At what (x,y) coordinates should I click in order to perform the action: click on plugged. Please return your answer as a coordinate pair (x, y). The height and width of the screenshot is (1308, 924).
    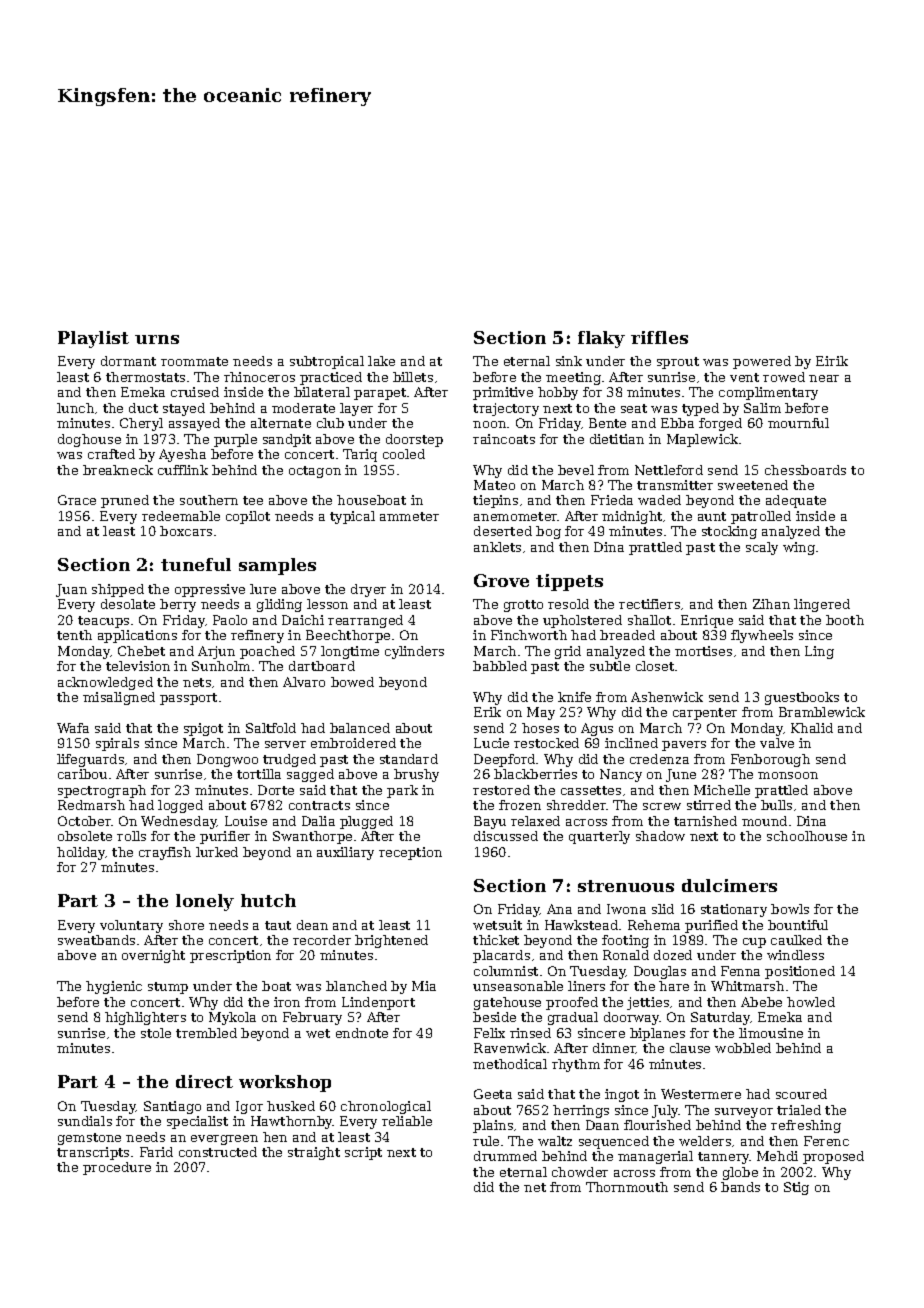
    Looking at the image, I should click on (366, 822).
